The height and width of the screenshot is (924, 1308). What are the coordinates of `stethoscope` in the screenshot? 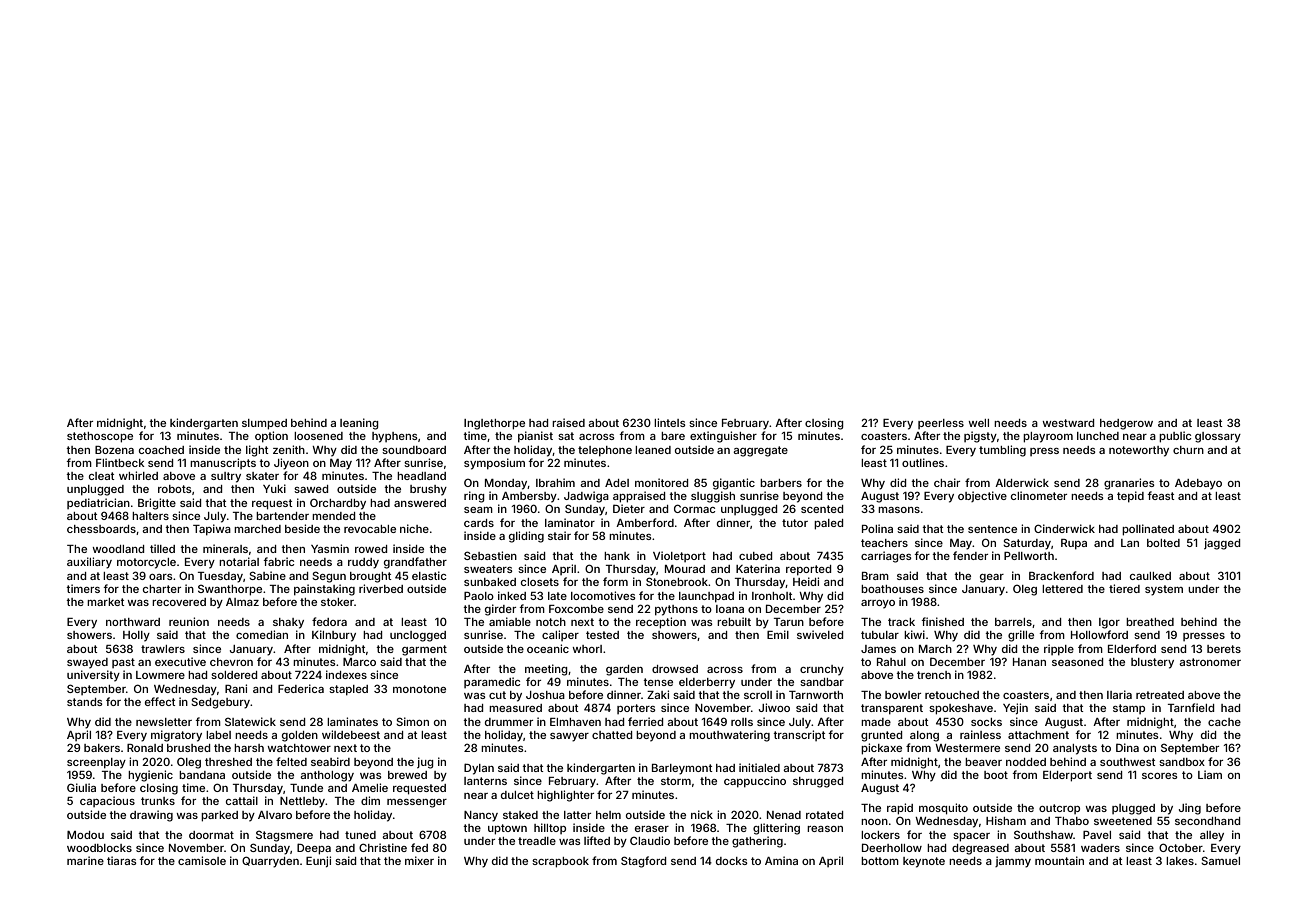 It's located at (100, 437).
